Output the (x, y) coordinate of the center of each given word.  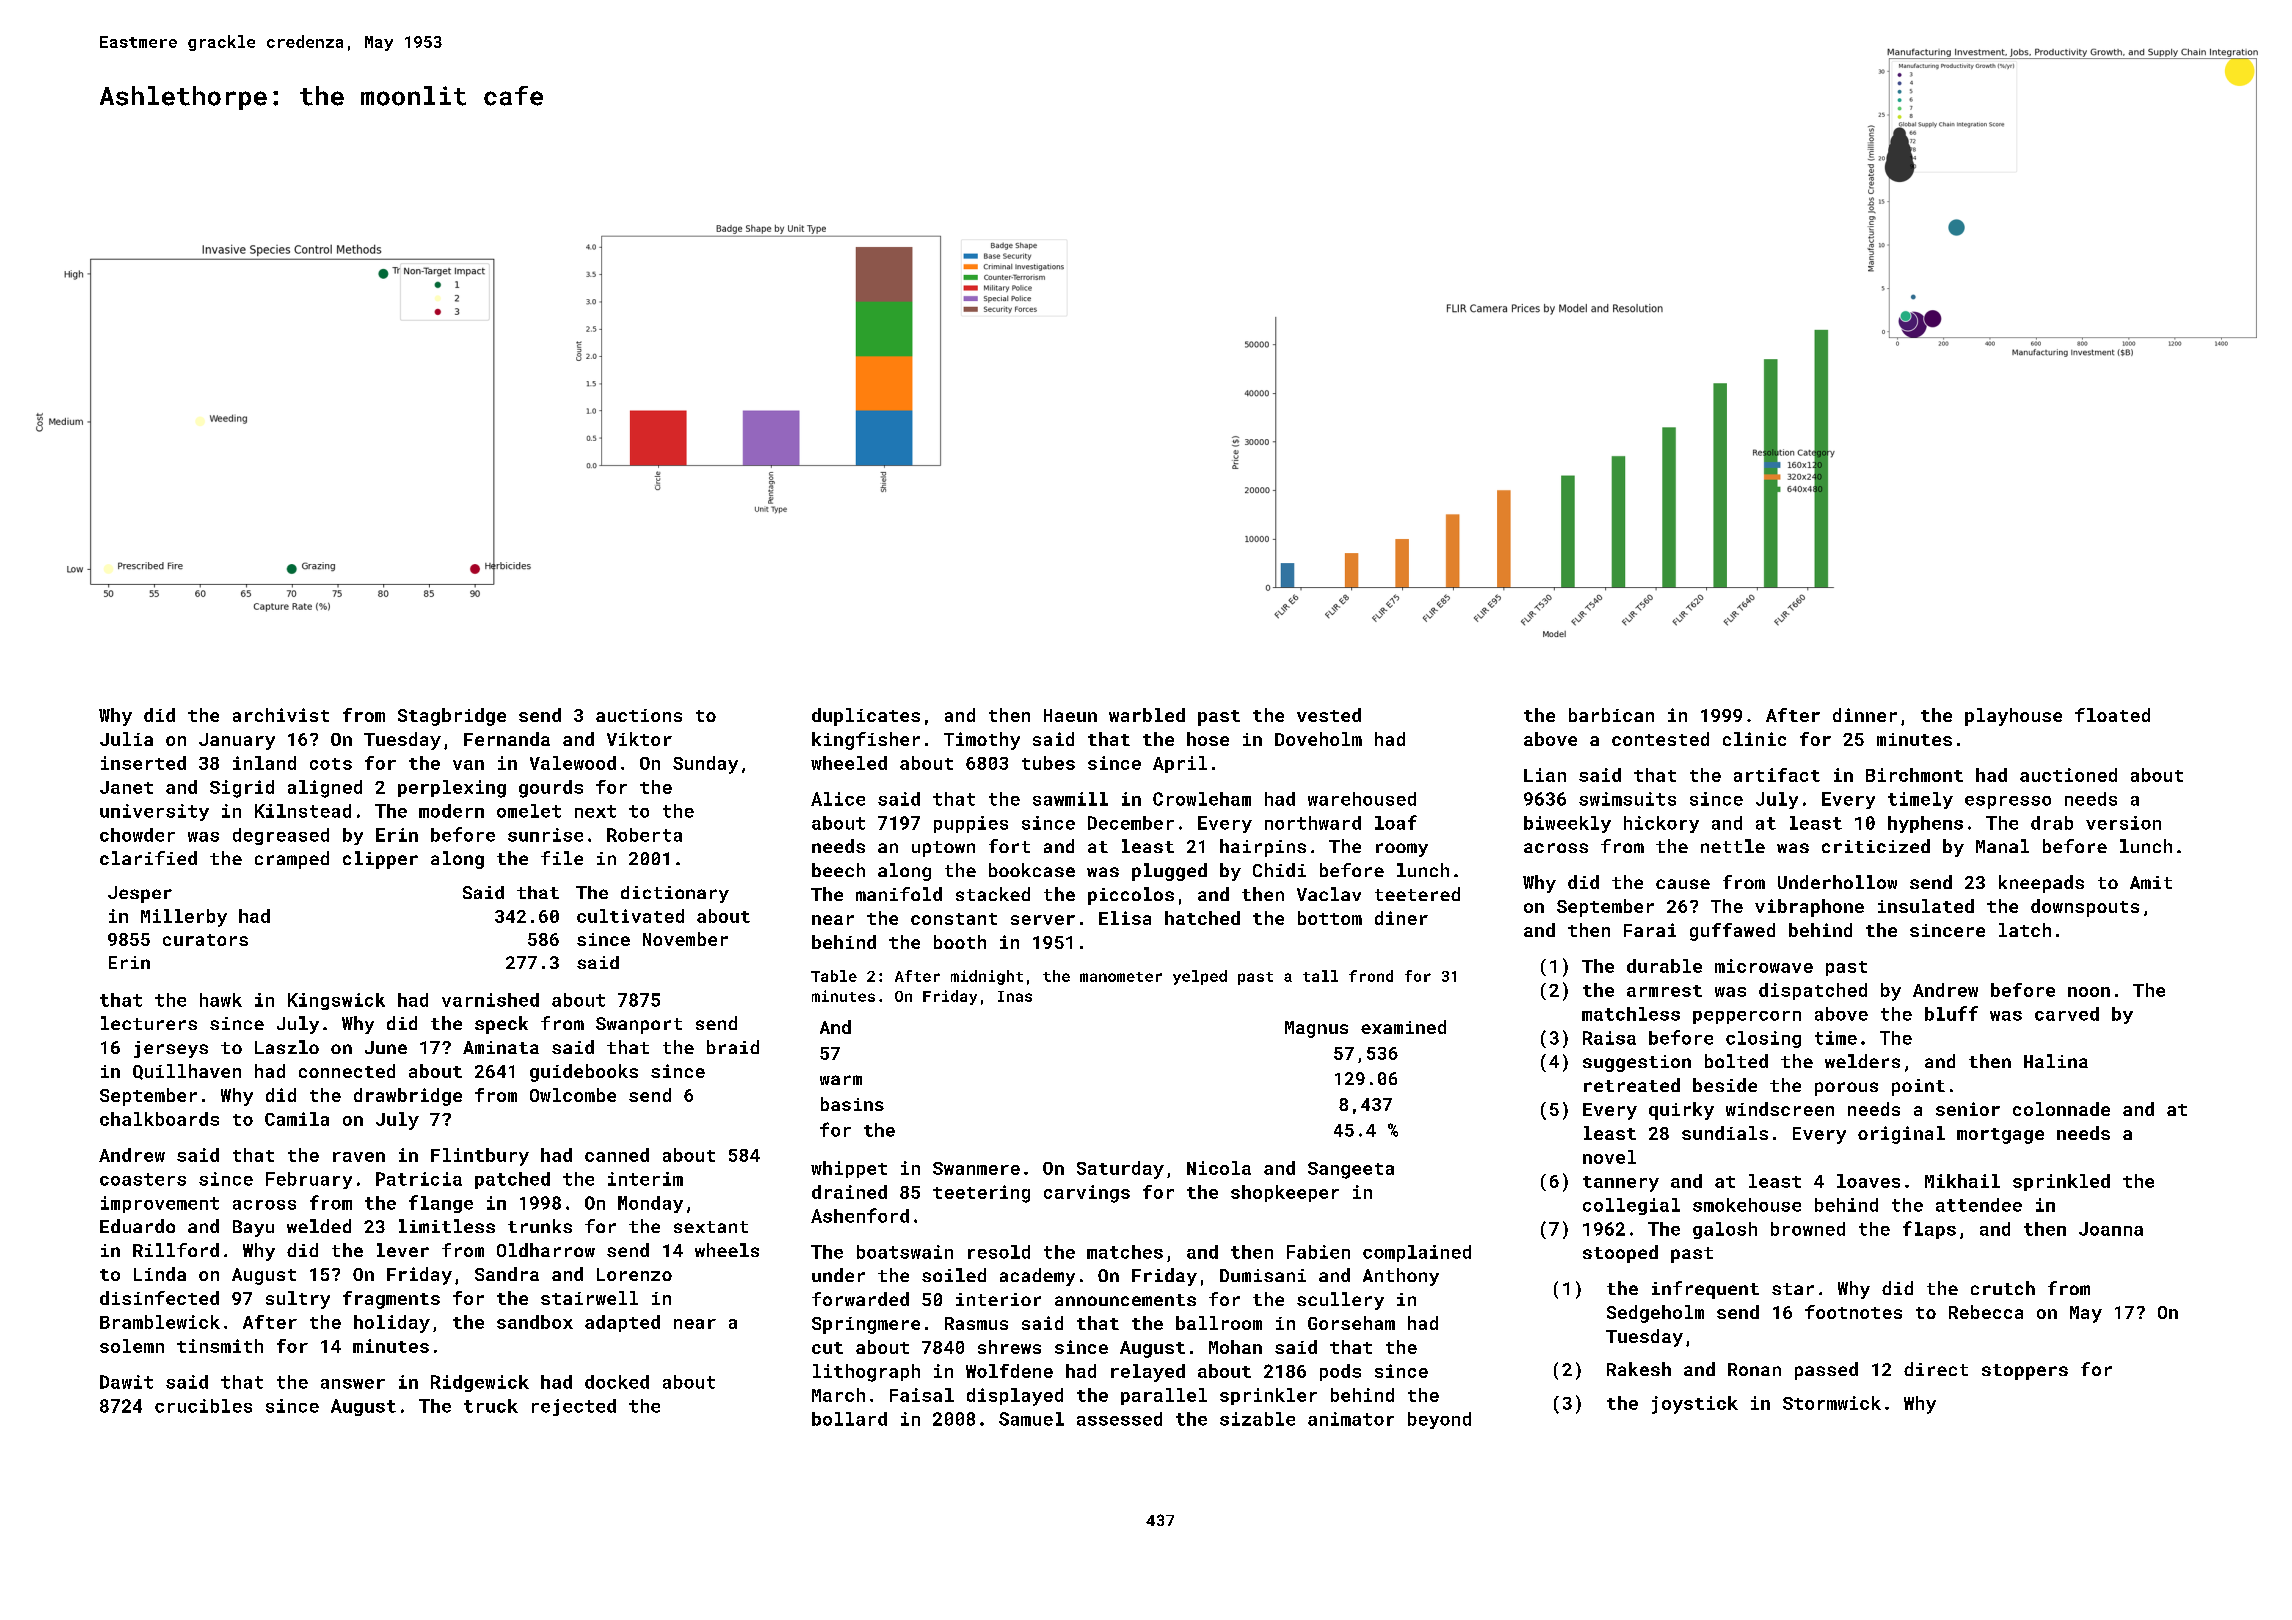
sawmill (1070, 799)
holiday (392, 1324)
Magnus (1316, 1029)
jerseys (171, 1049)
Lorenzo (634, 1274)
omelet (529, 811)
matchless (1631, 1014)
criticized (1876, 846)
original (1901, 1135)
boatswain (905, 1252)
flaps (1929, 1230)
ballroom (1219, 1323)
